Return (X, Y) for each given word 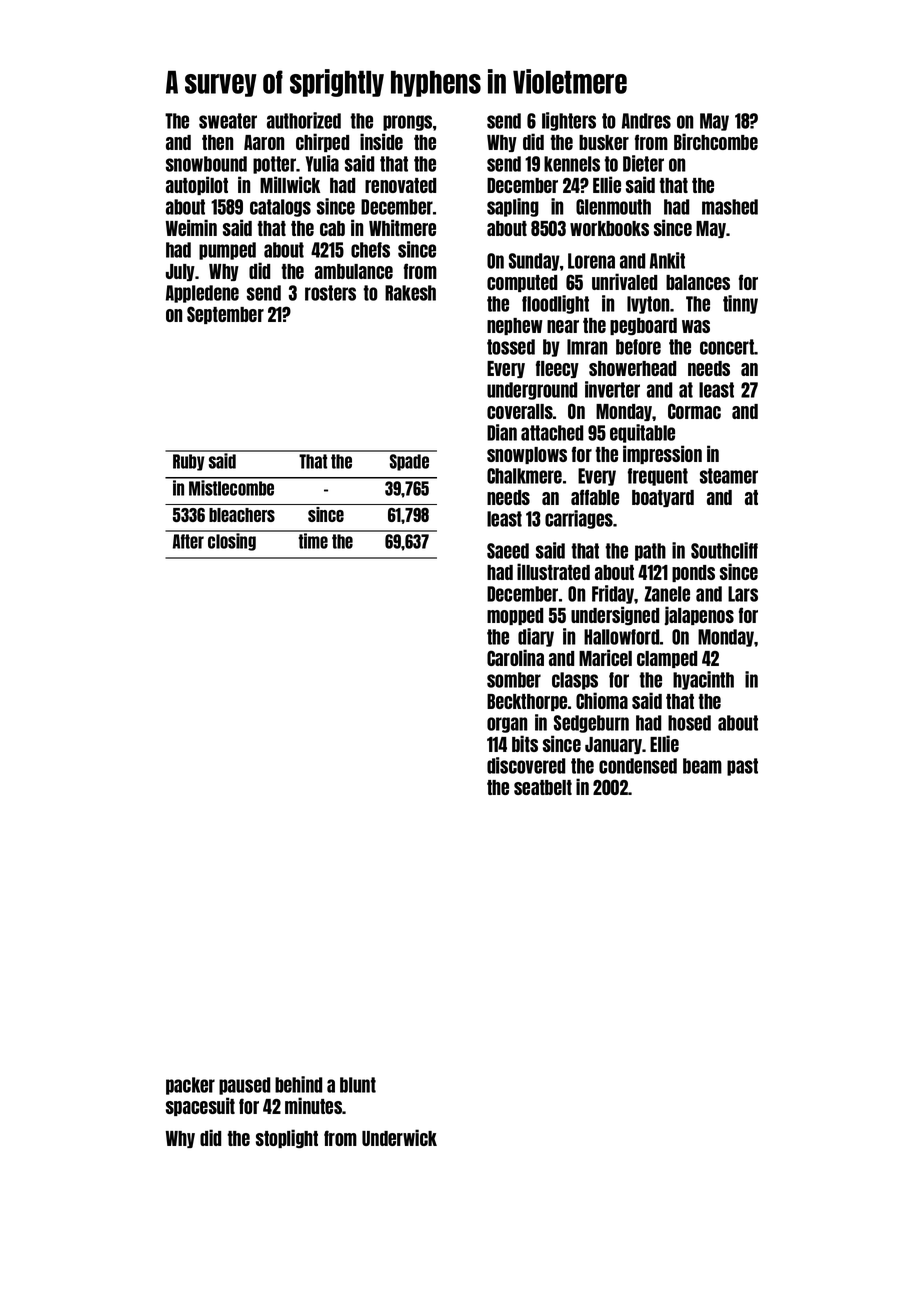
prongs (407, 123)
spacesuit (200, 1106)
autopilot (197, 185)
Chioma (602, 700)
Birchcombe (716, 141)
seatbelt (543, 787)
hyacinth (703, 680)
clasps (575, 681)
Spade (409, 462)
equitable (642, 433)
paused (245, 1086)
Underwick (399, 1137)
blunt (358, 1085)
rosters (330, 293)
